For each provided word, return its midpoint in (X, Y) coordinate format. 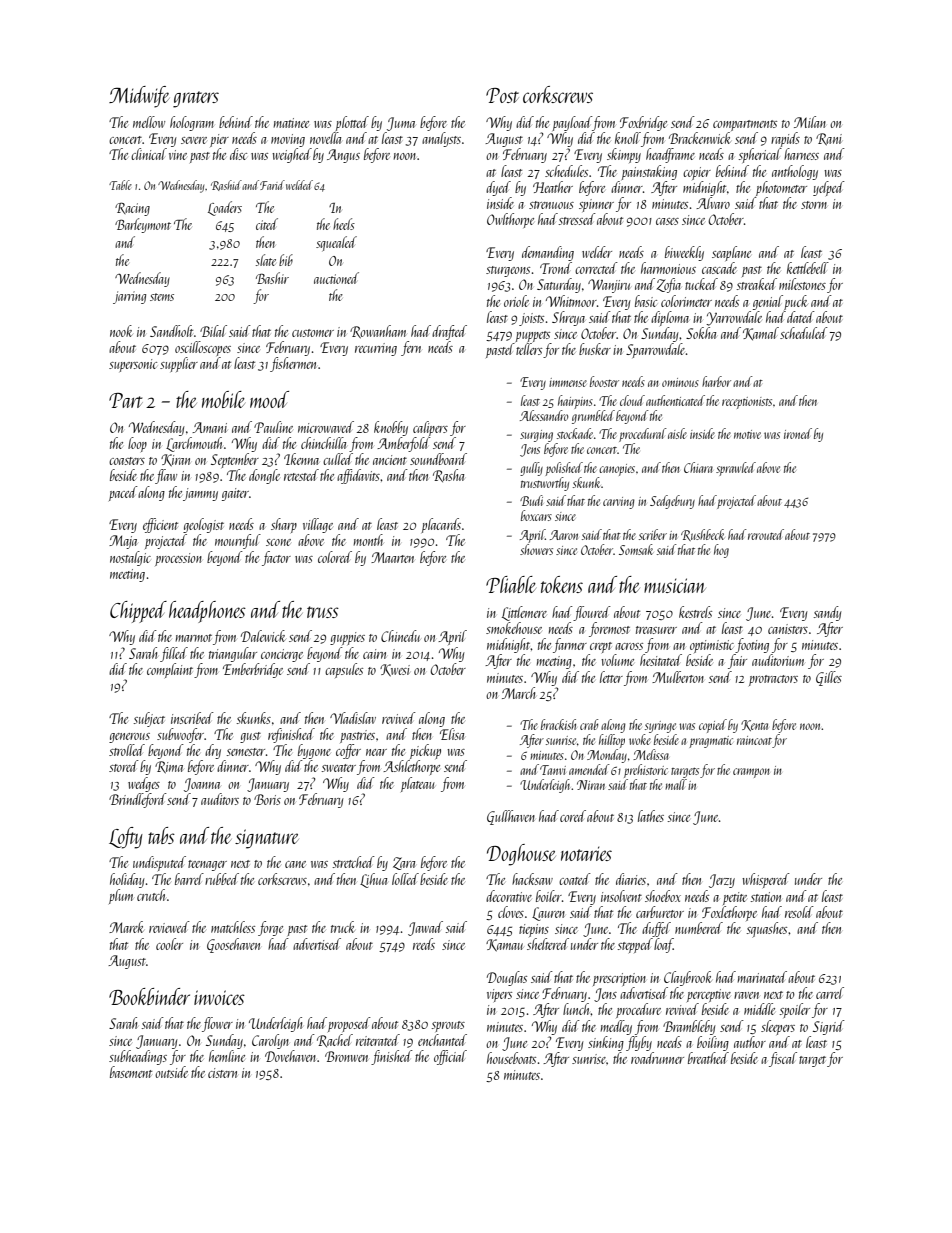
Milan (810, 122)
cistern (222, 1073)
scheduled (804, 333)
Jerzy (722, 881)
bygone (314, 751)
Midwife (139, 97)
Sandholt (171, 331)
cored (573, 816)
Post (502, 95)
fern (411, 348)
